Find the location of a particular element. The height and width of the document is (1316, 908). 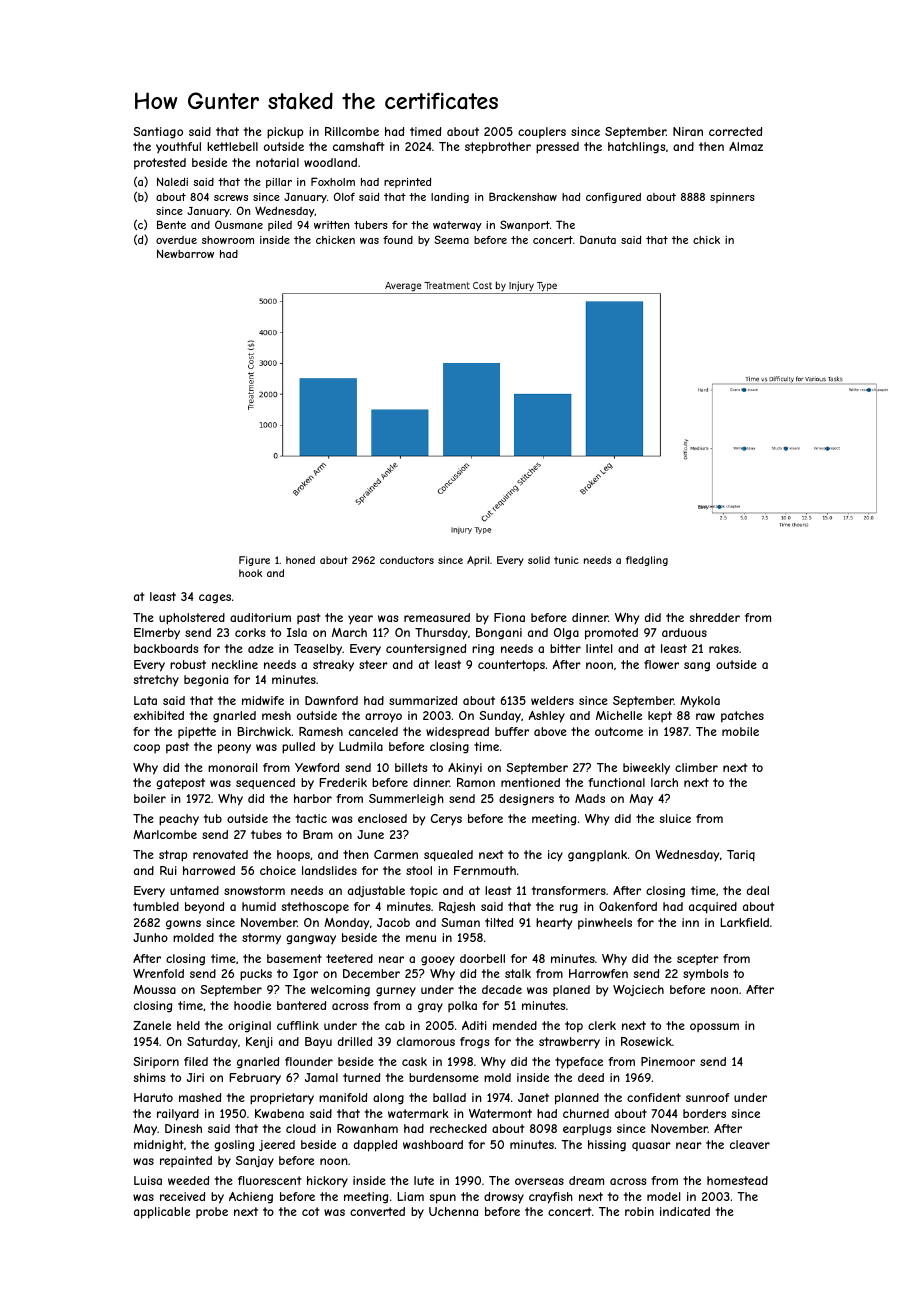

applicable is located at coordinates (162, 1213).
